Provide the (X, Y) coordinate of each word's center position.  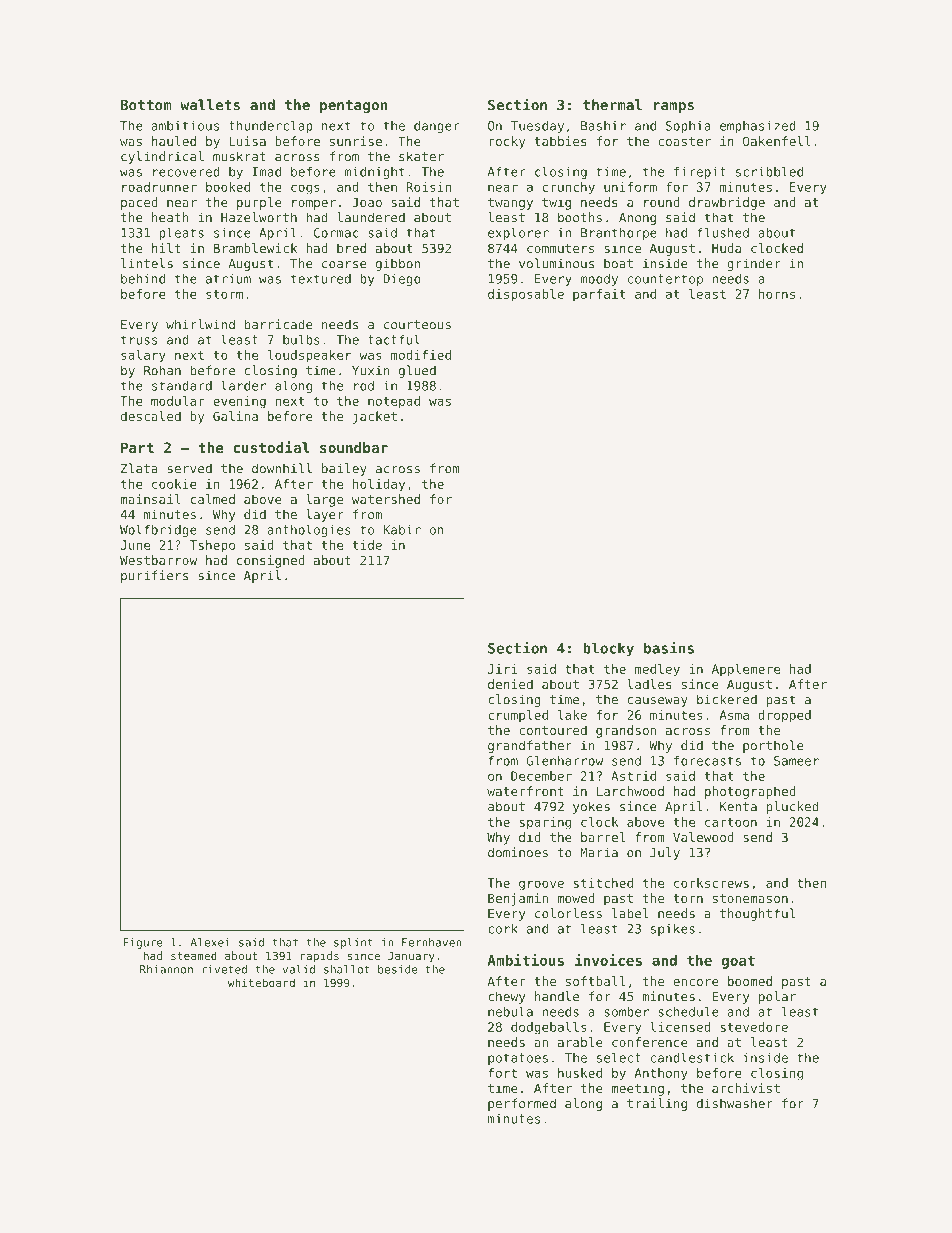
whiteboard (261, 982)
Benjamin (518, 899)
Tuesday (537, 126)
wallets (210, 105)
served (189, 468)
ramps (674, 107)
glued (417, 371)
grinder (754, 264)
